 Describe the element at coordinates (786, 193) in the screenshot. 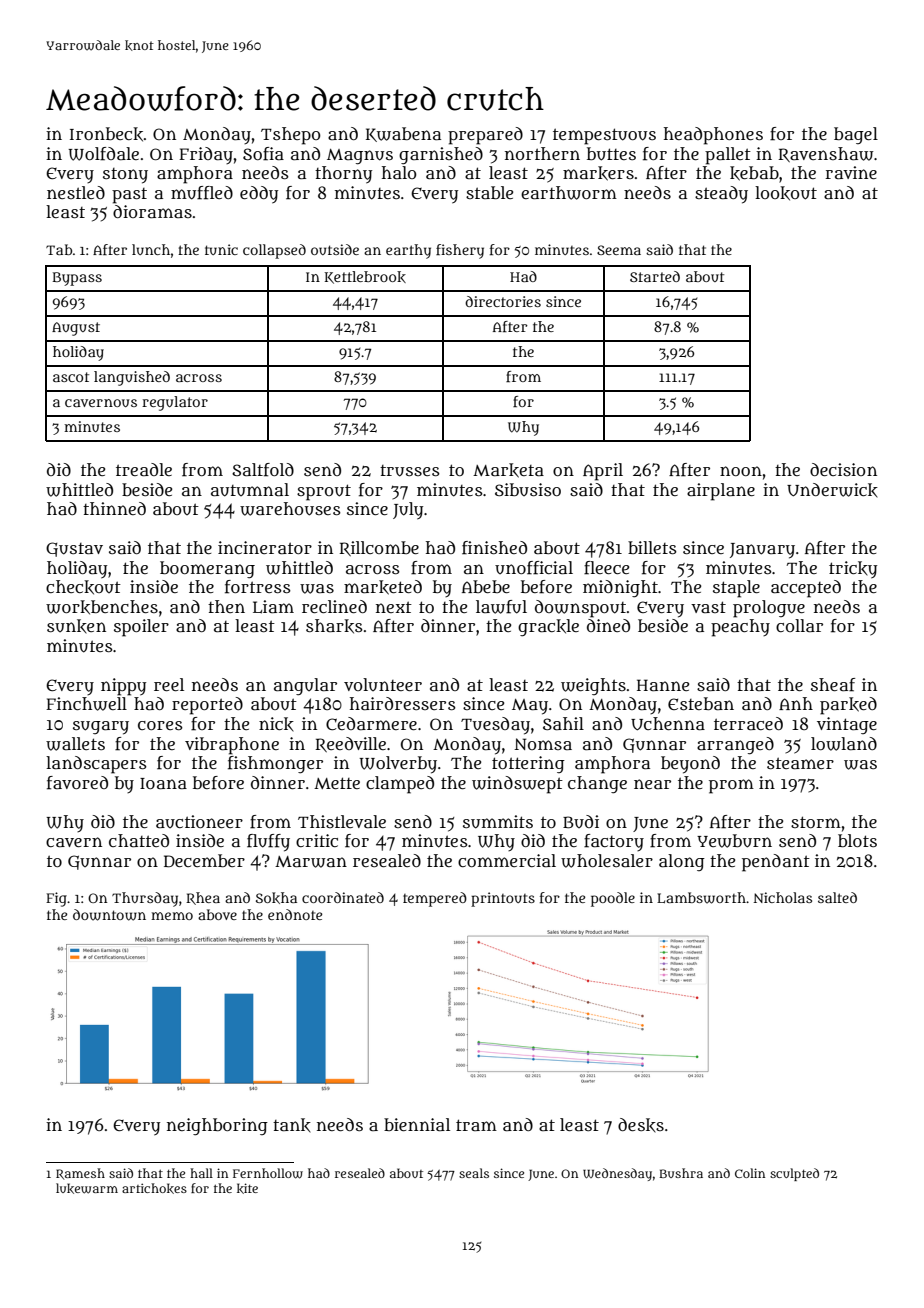

I see `lookout` at that location.
